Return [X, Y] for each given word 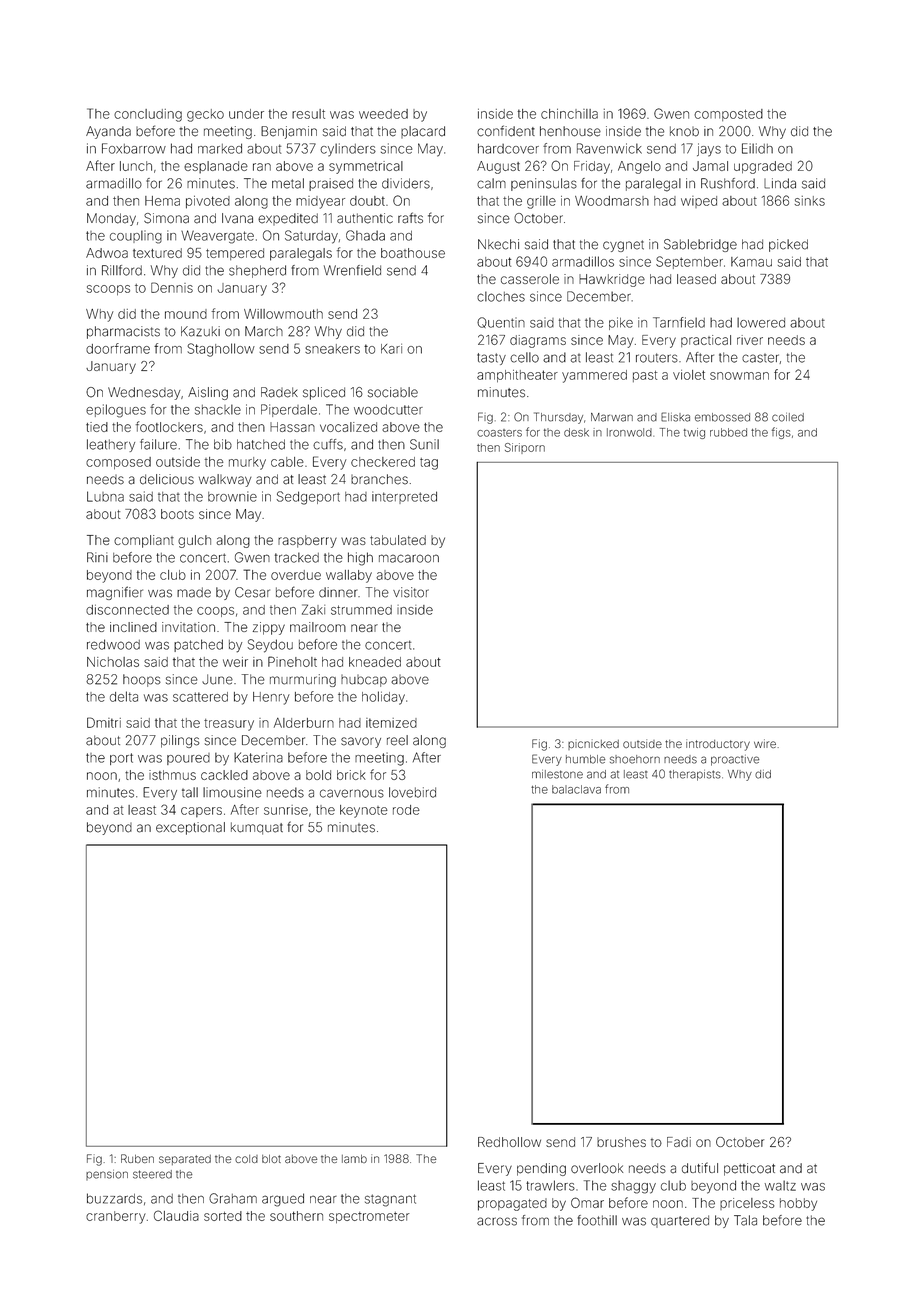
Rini [97, 557]
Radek [279, 392]
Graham [233, 1198]
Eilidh [757, 148]
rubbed [728, 432]
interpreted [404, 497]
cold [246, 1159]
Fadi [679, 1142]
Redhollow [509, 1142]
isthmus [172, 775]
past [645, 376]
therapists [695, 775]
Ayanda [108, 132]
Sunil [424, 444]
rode [406, 810]
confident [506, 131]
